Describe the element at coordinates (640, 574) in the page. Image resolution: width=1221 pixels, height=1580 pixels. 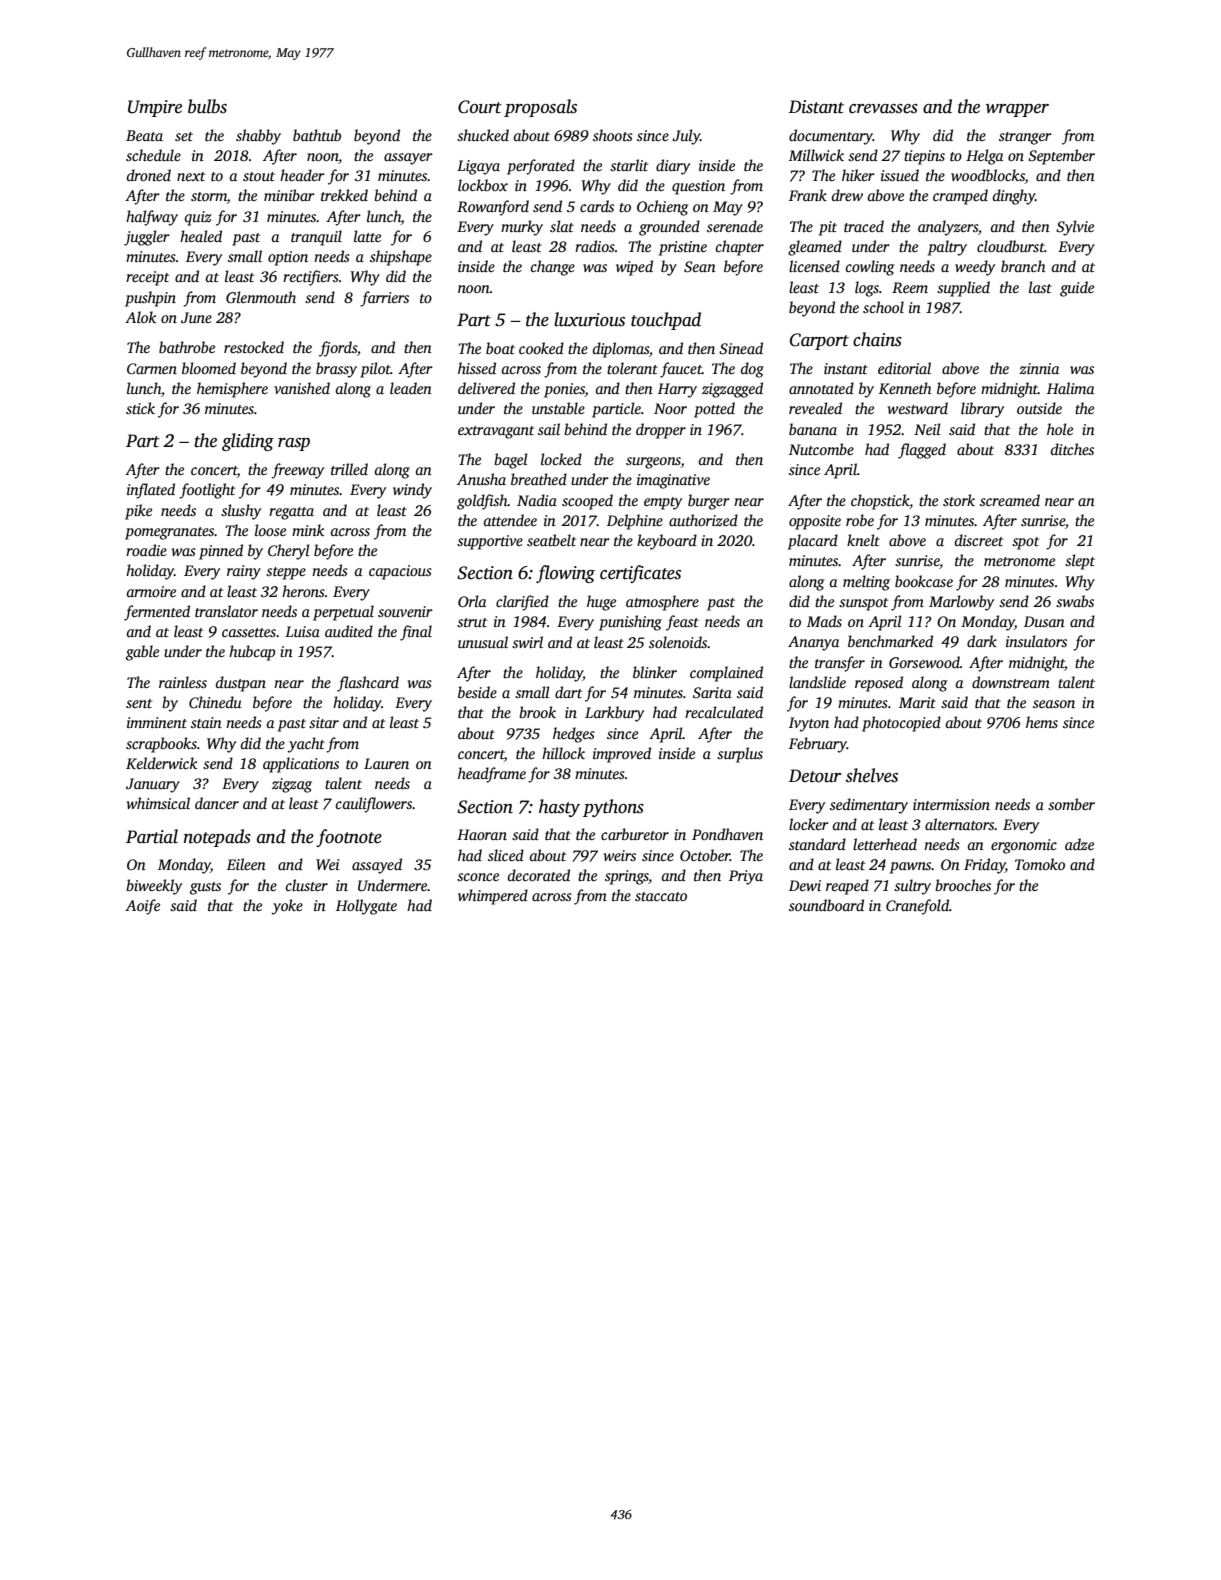
I see `certificates` at that location.
